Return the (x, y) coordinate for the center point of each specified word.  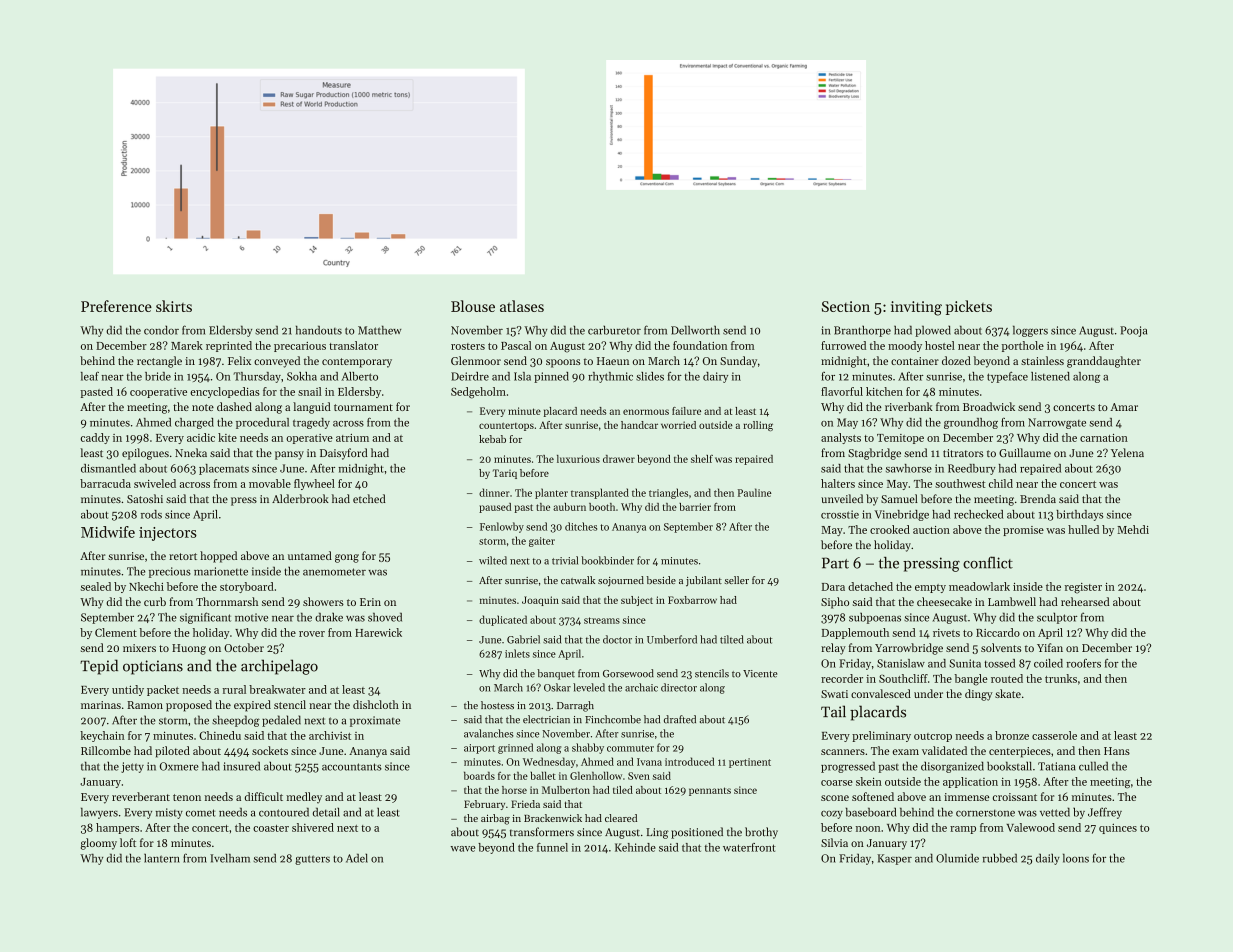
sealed (96, 586)
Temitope (900, 439)
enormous (646, 412)
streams (602, 620)
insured (241, 766)
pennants (710, 791)
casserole (1054, 735)
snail (310, 391)
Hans (1117, 751)
